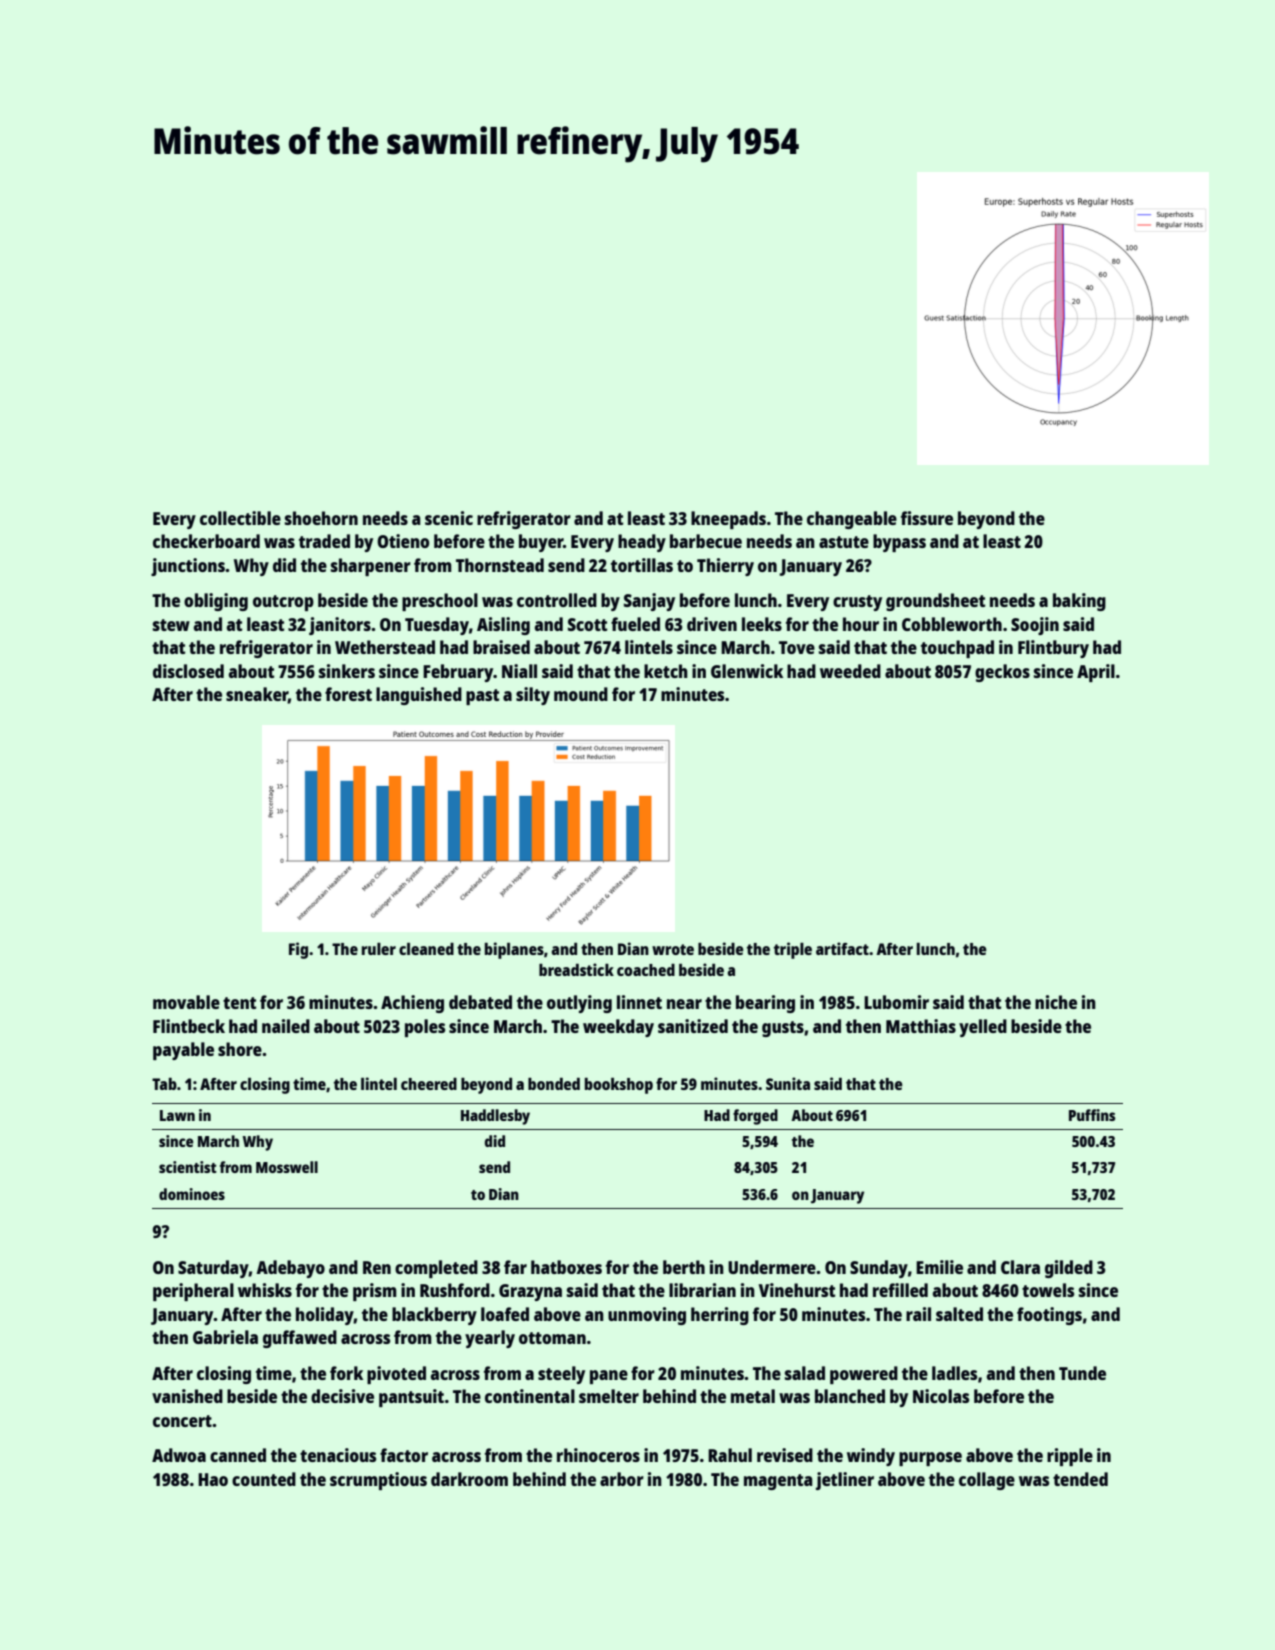 This screenshot has width=1275, height=1650. I want to click on scrumptious, so click(378, 1481).
